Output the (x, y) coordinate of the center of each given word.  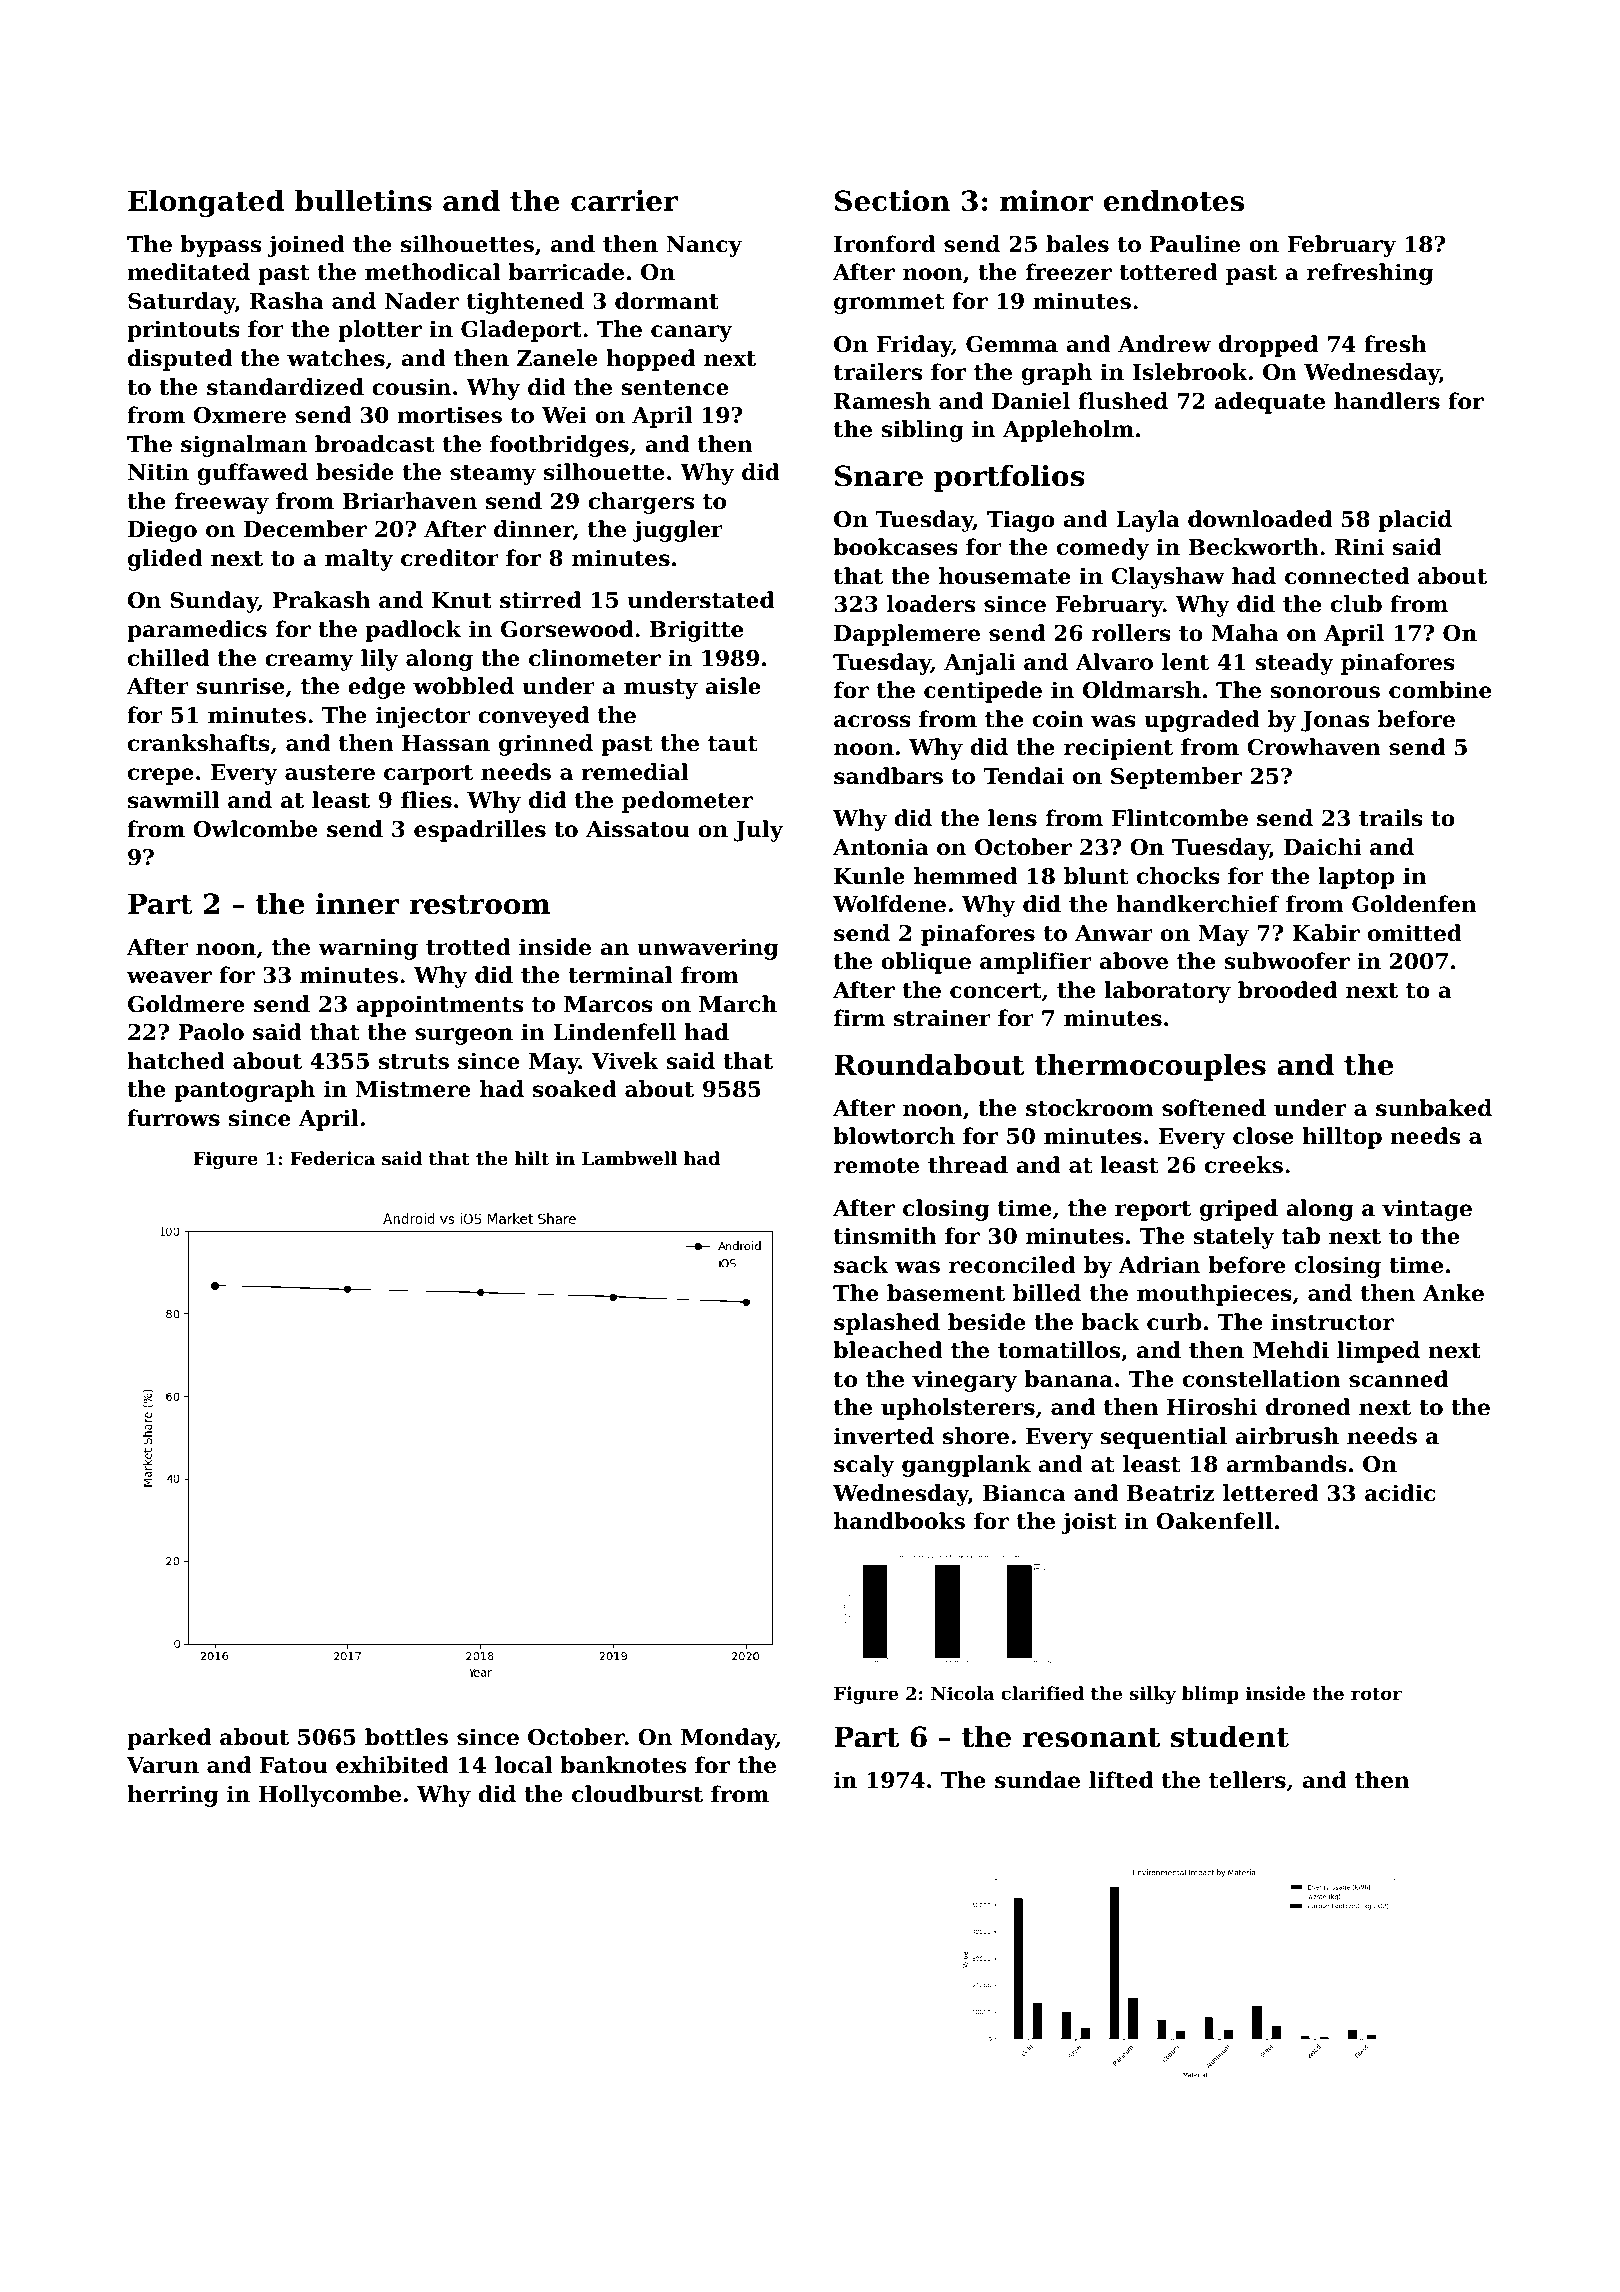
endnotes (1174, 201)
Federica (333, 1158)
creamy (309, 662)
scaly (864, 1466)
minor (1046, 201)
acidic (1400, 1493)
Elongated (206, 203)
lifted (1121, 1780)
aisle (733, 686)
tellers (1247, 1780)
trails (1391, 818)
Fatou (294, 1765)
